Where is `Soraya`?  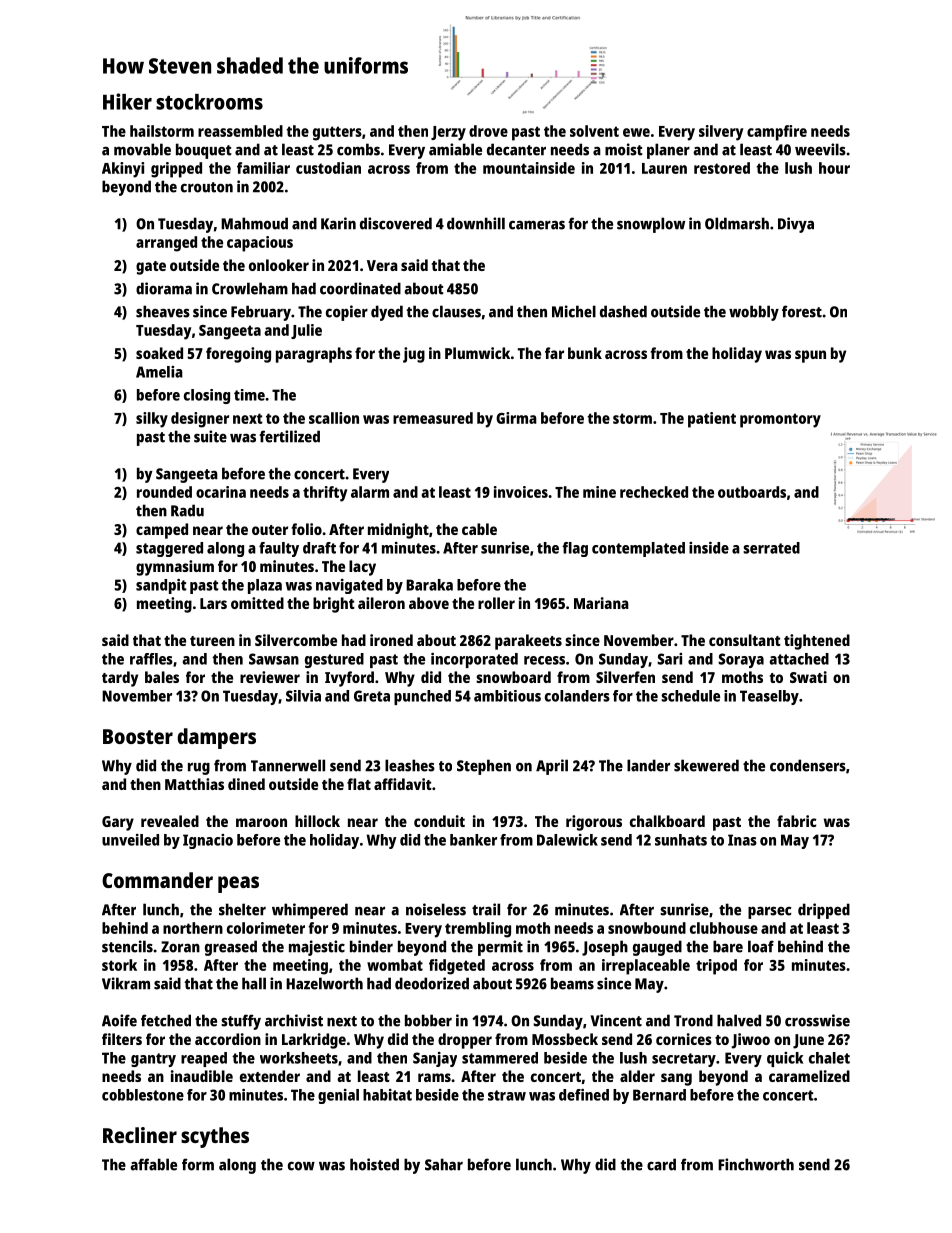
Soraya is located at coordinates (741, 660).
